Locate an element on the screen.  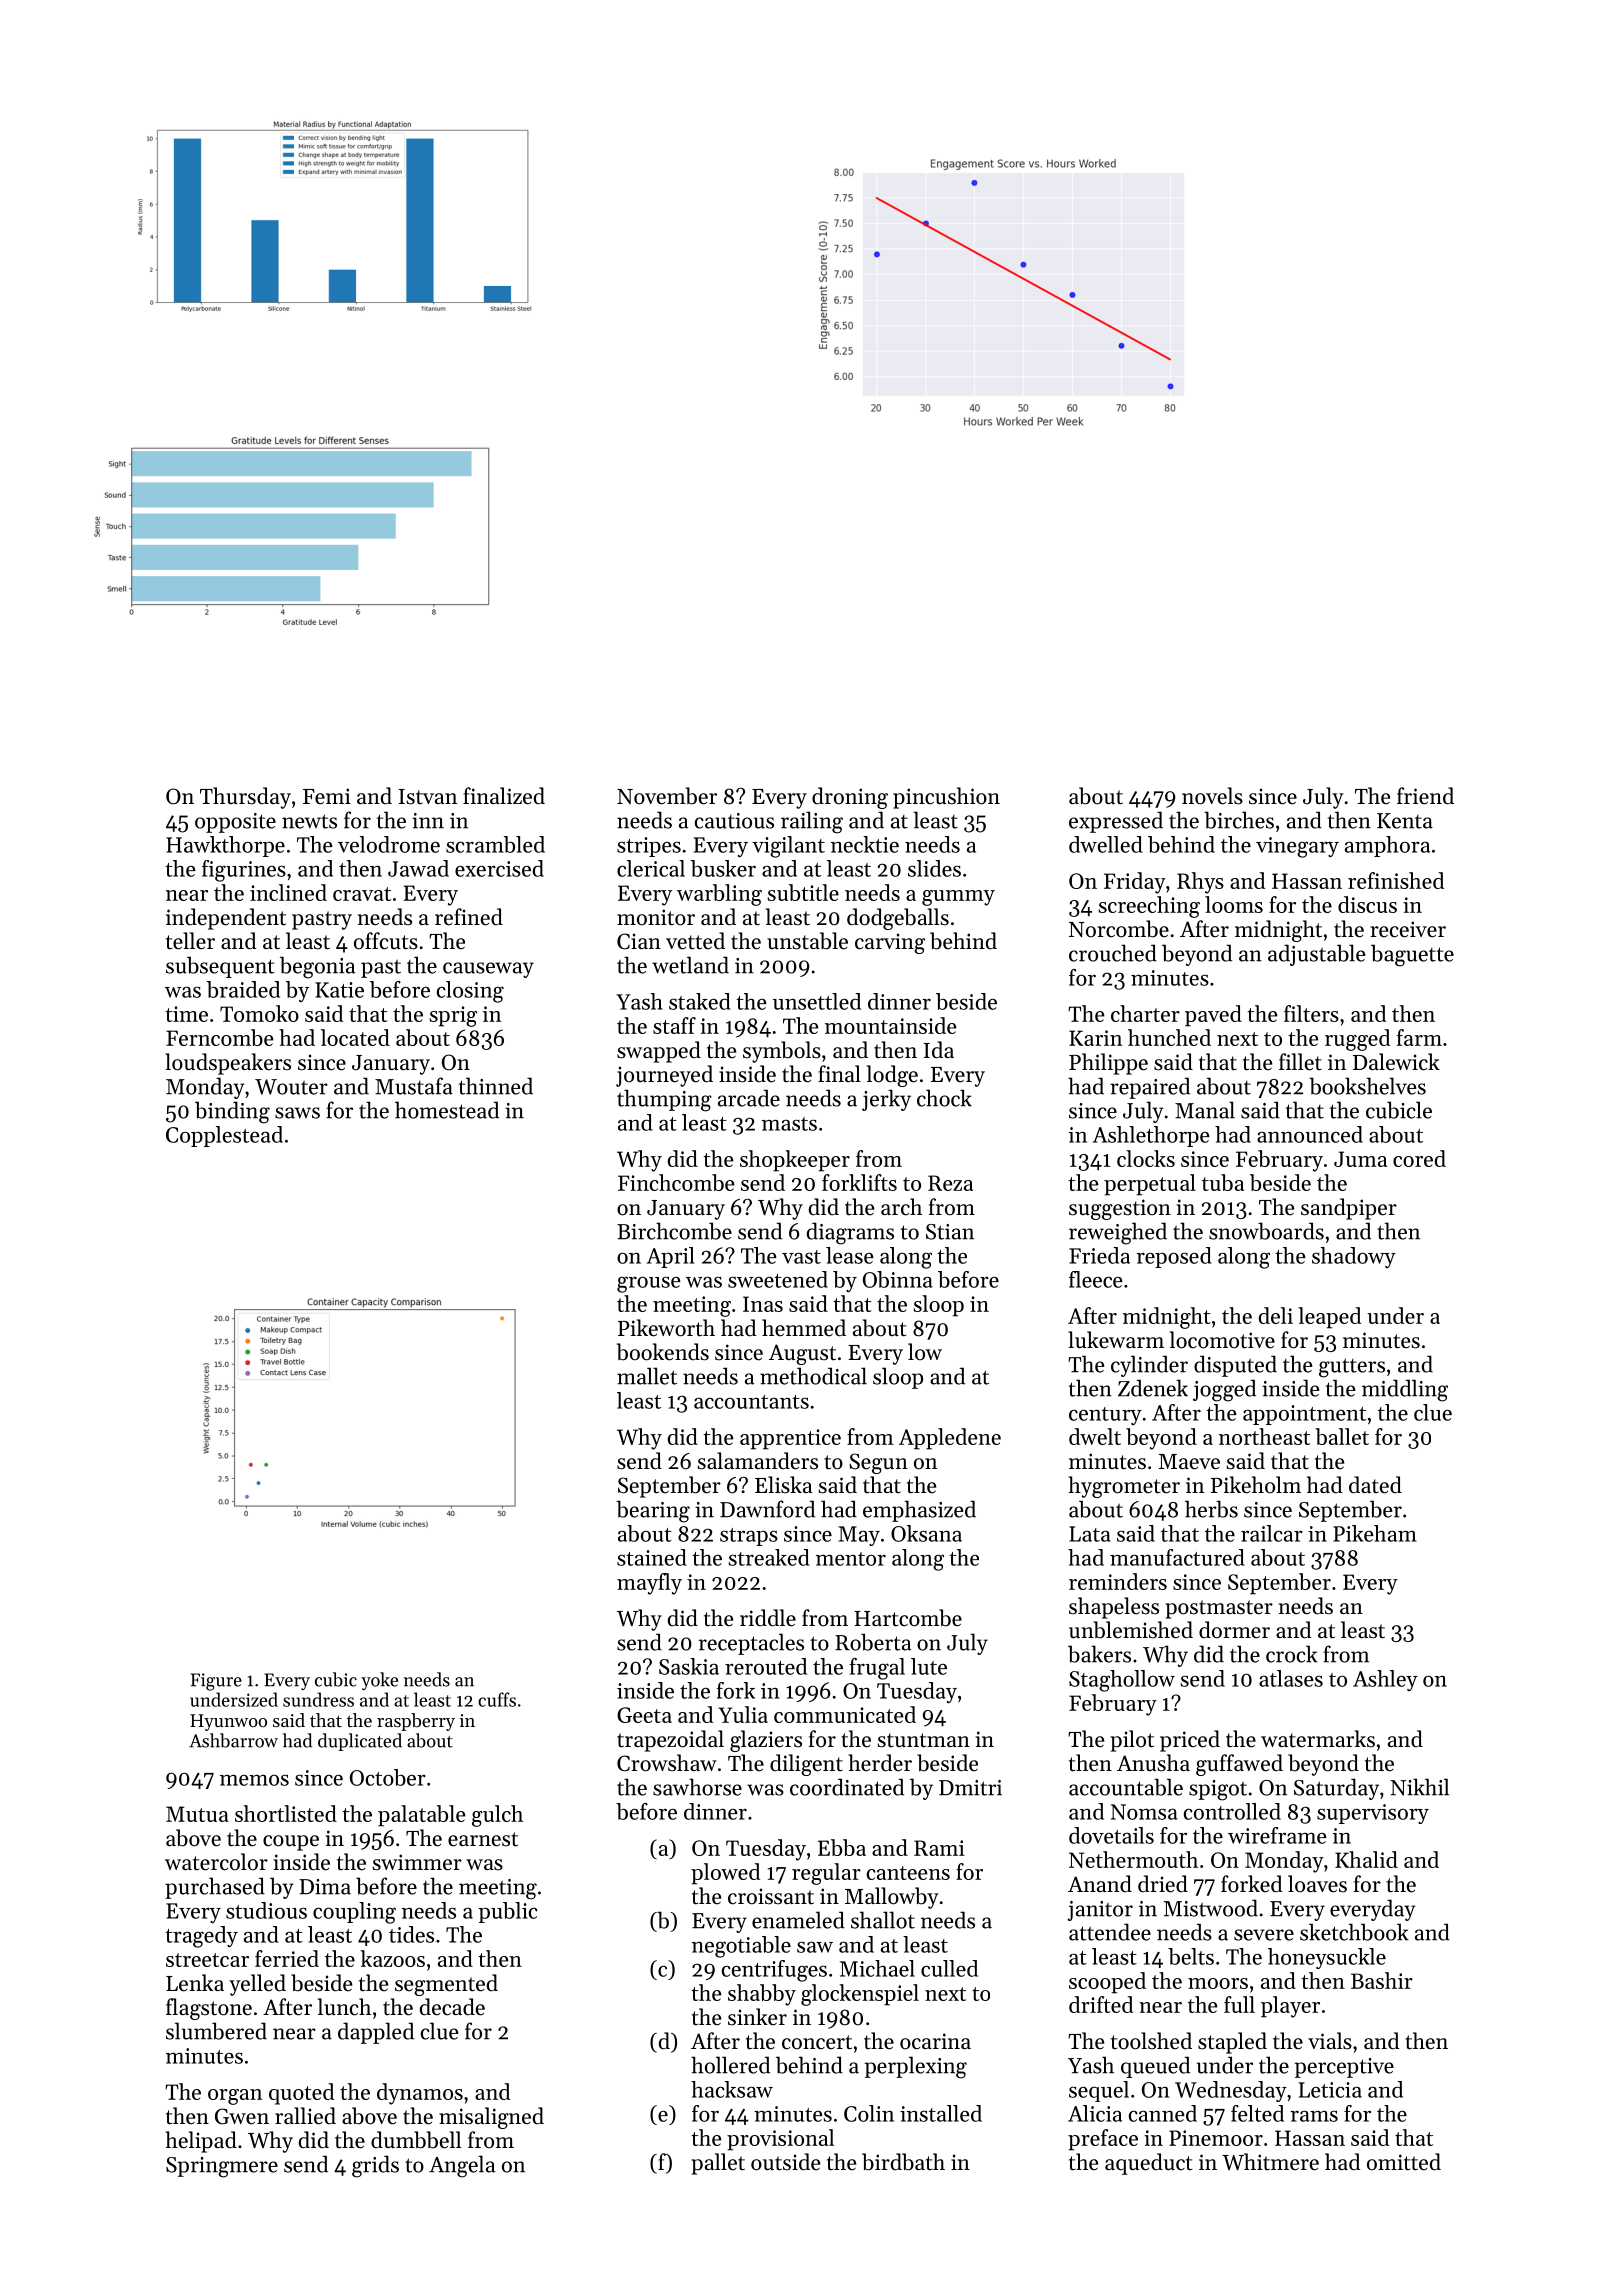
pincushion is located at coordinates (946, 798).
